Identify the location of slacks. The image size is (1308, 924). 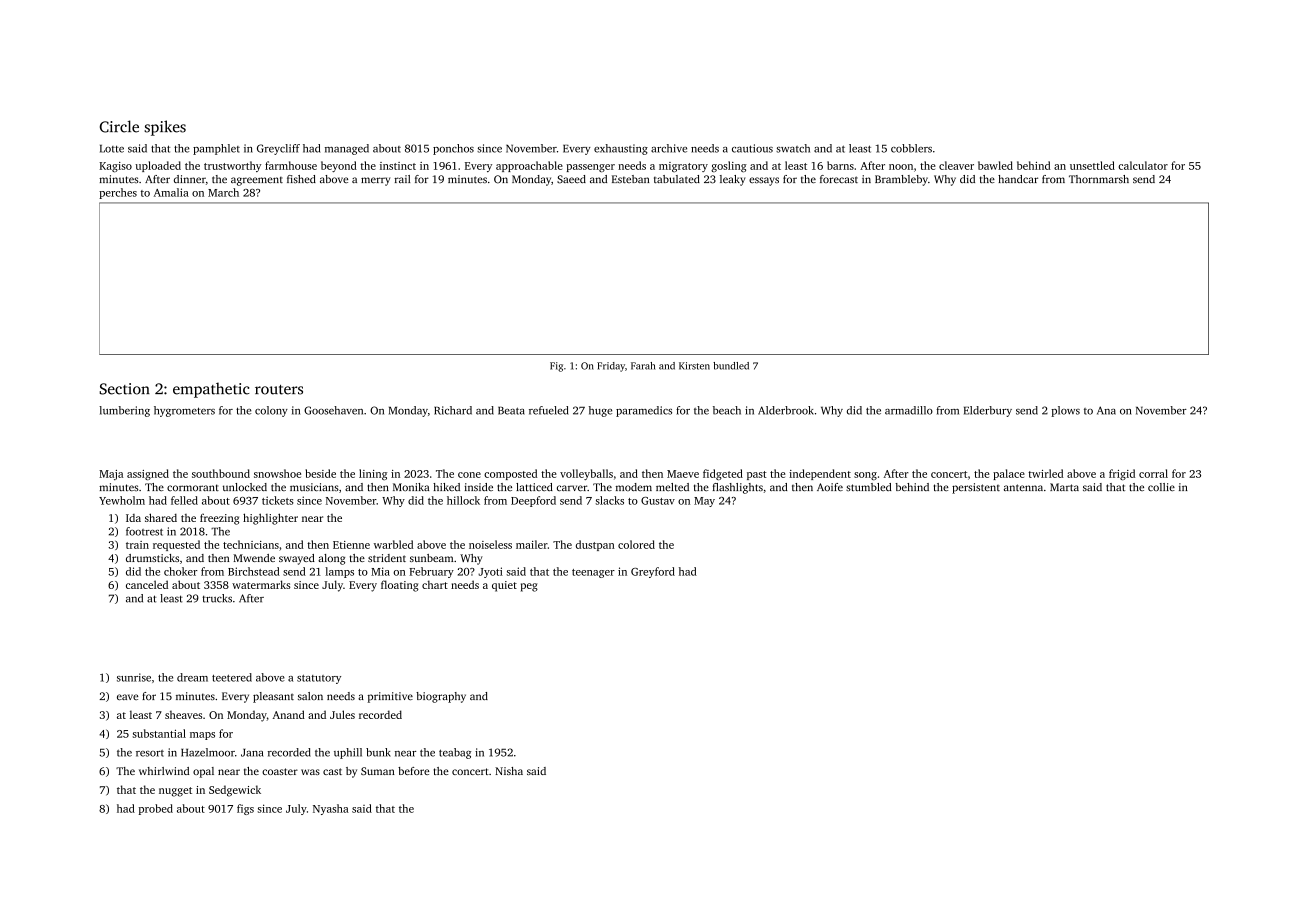
(610, 500).
